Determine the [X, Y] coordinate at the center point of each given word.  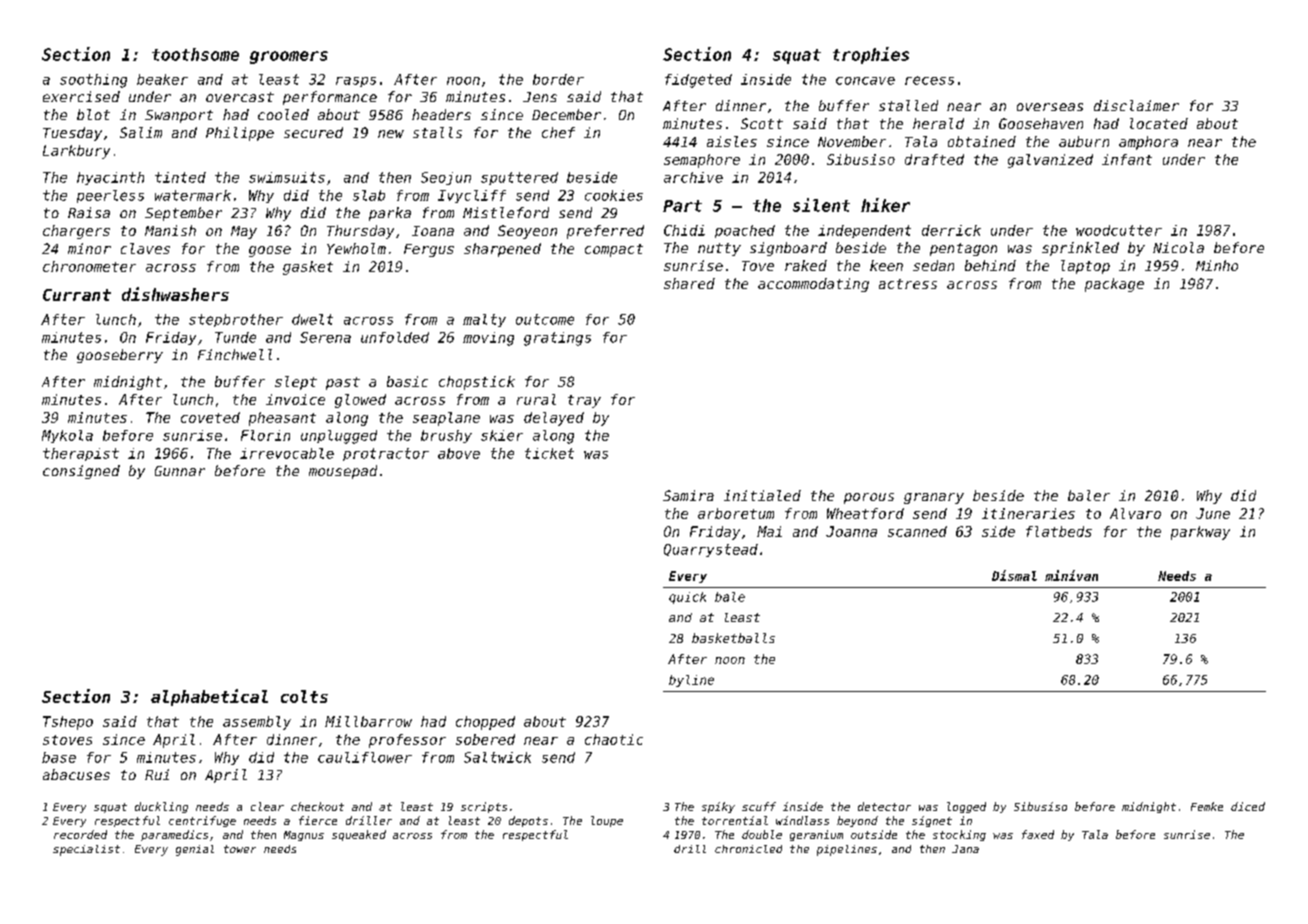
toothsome [195, 54]
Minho [1217, 265]
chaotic [614, 739]
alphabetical [209, 697]
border [558, 79]
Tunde [235, 337]
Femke [1207, 806]
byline [691, 681]
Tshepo [68, 723]
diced [1248, 806]
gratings [557, 339]
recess [929, 80]
